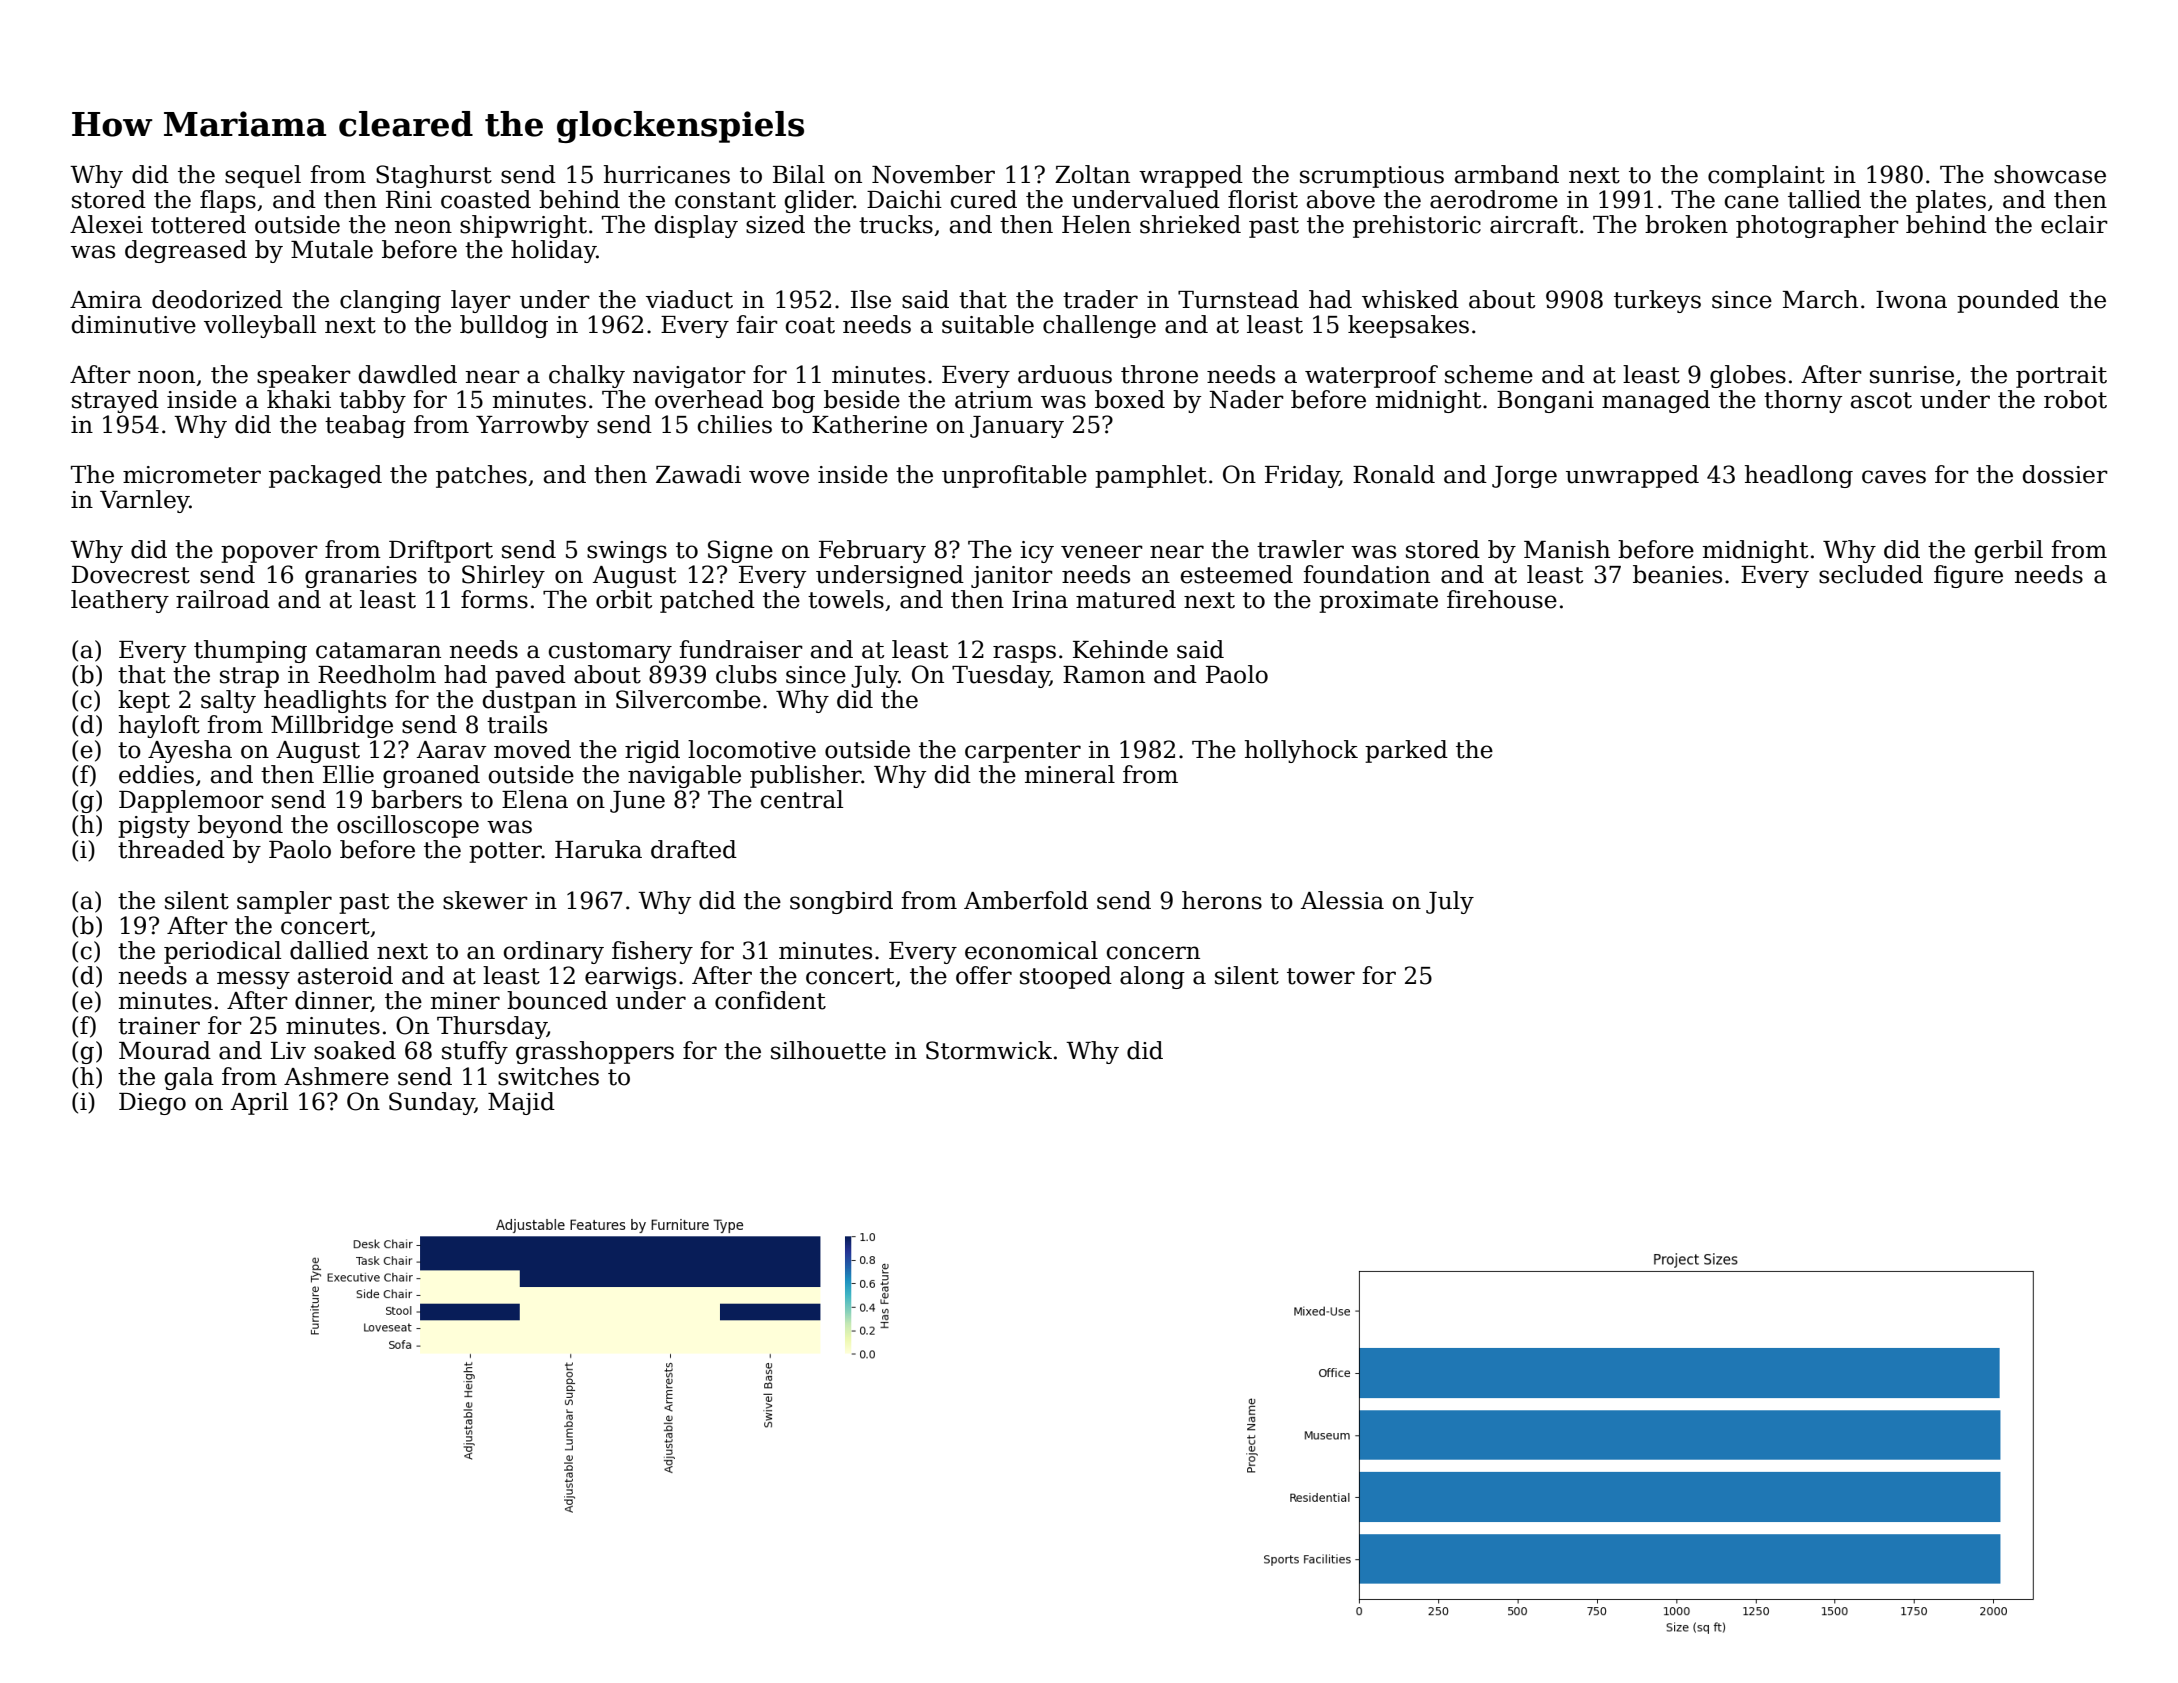  Describe the element at coordinates (198, 224) in the document. I see `tottered` at that location.
